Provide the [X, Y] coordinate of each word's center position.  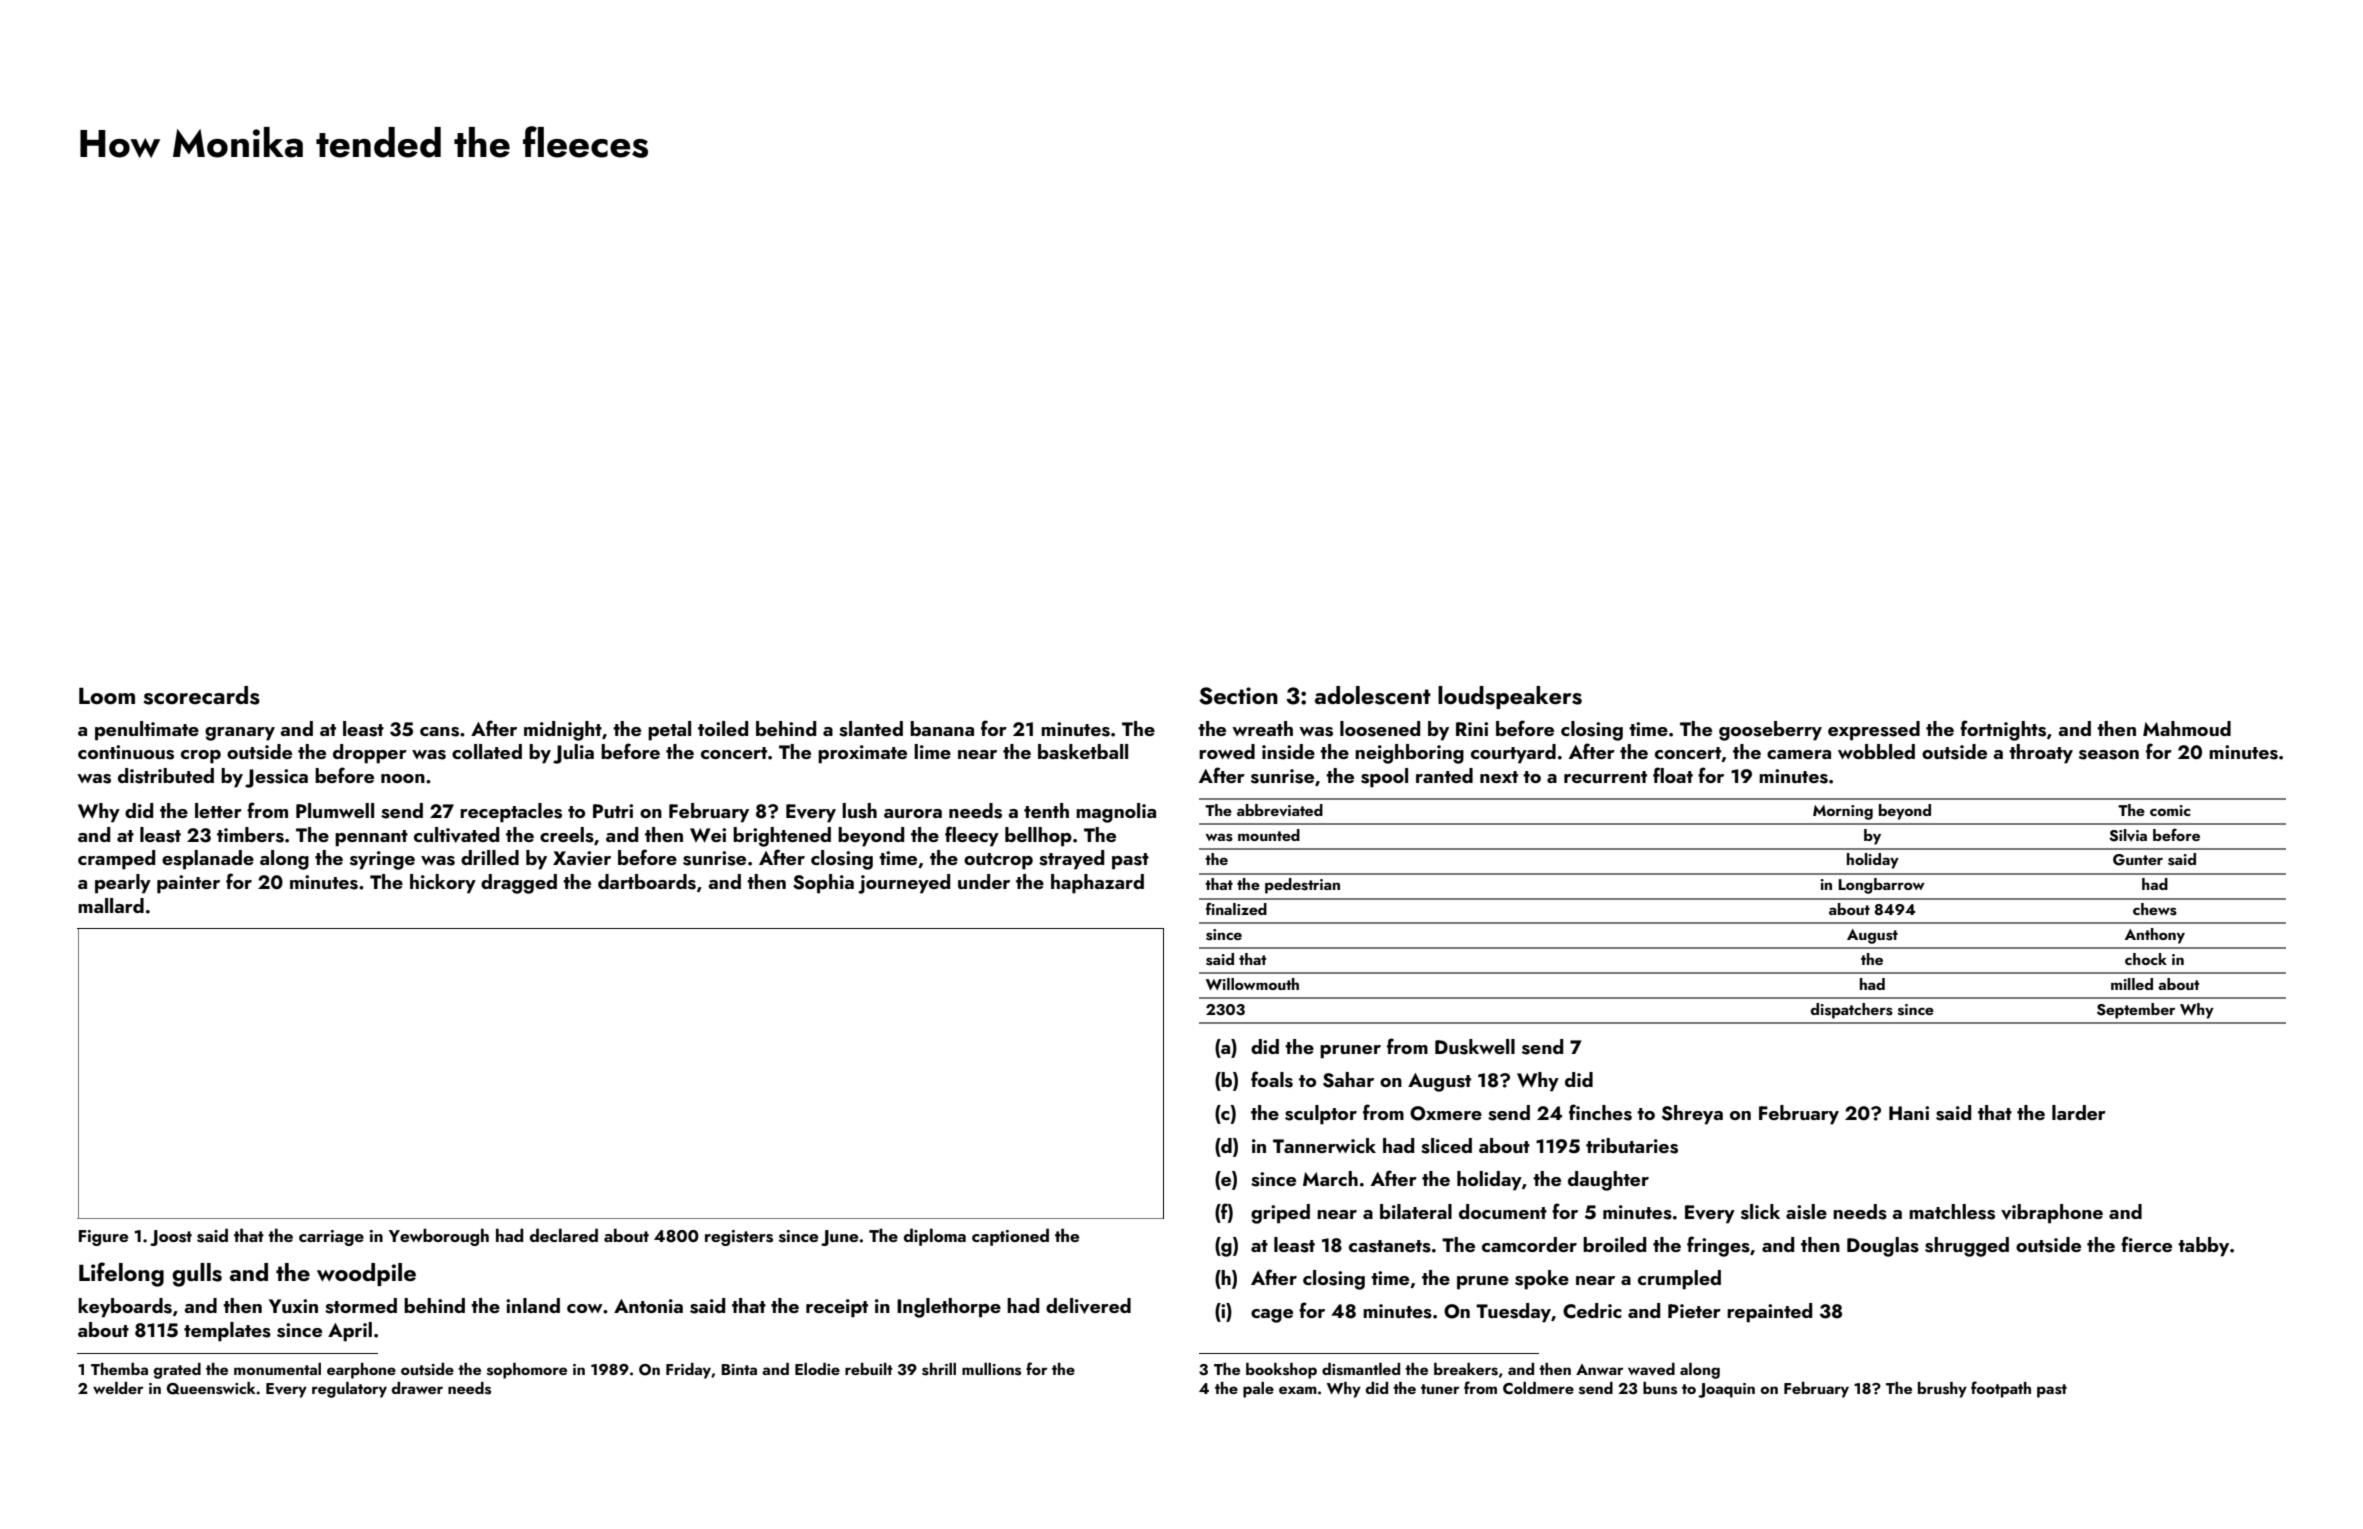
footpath [2001, 1389]
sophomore [527, 1371]
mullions [991, 1369]
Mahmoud [2187, 728]
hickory [443, 884]
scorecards [201, 695]
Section [1238, 696]
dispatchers [1851, 1011]
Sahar [1348, 1080]
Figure [103, 1238]
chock [2146, 959]
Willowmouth [1252, 984]
